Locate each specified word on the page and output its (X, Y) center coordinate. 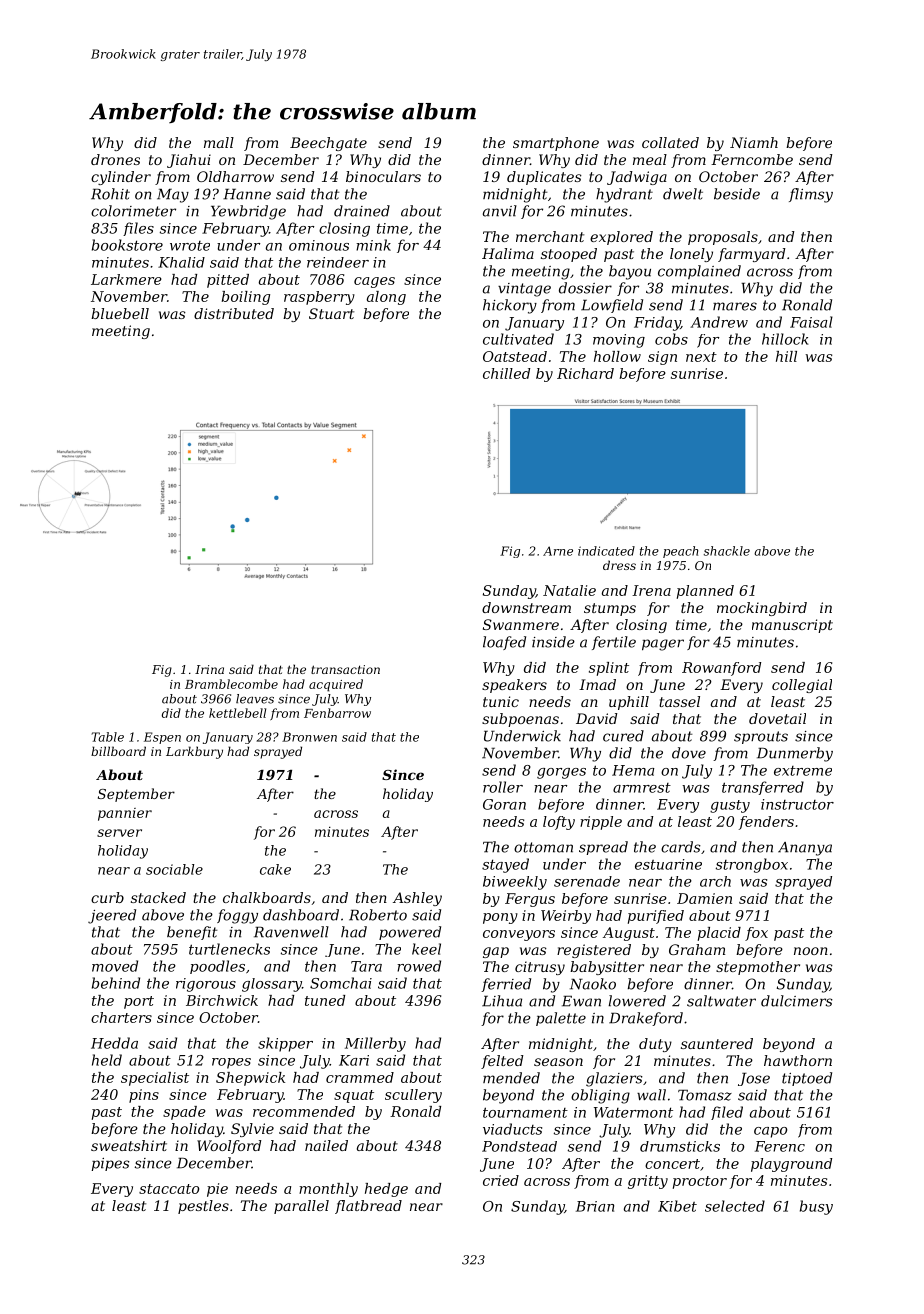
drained (362, 211)
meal (650, 159)
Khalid (181, 262)
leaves (255, 699)
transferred (763, 788)
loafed (504, 643)
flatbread (368, 1207)
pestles (203, 1207)
